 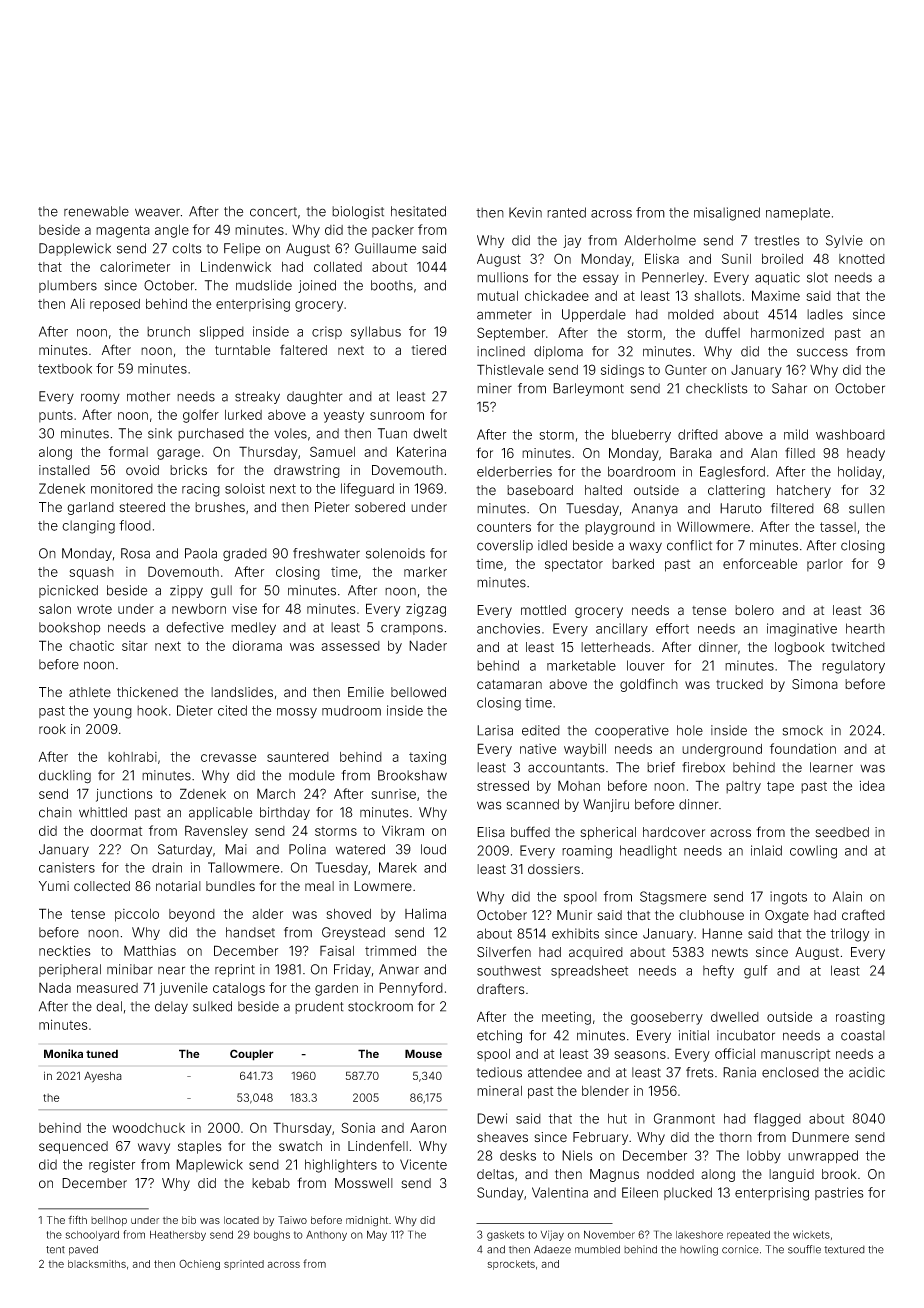 What do you see at coordinates (511, 1265) in the screenshot?
I see `sprockets` at bounding box center [511, 1265].
